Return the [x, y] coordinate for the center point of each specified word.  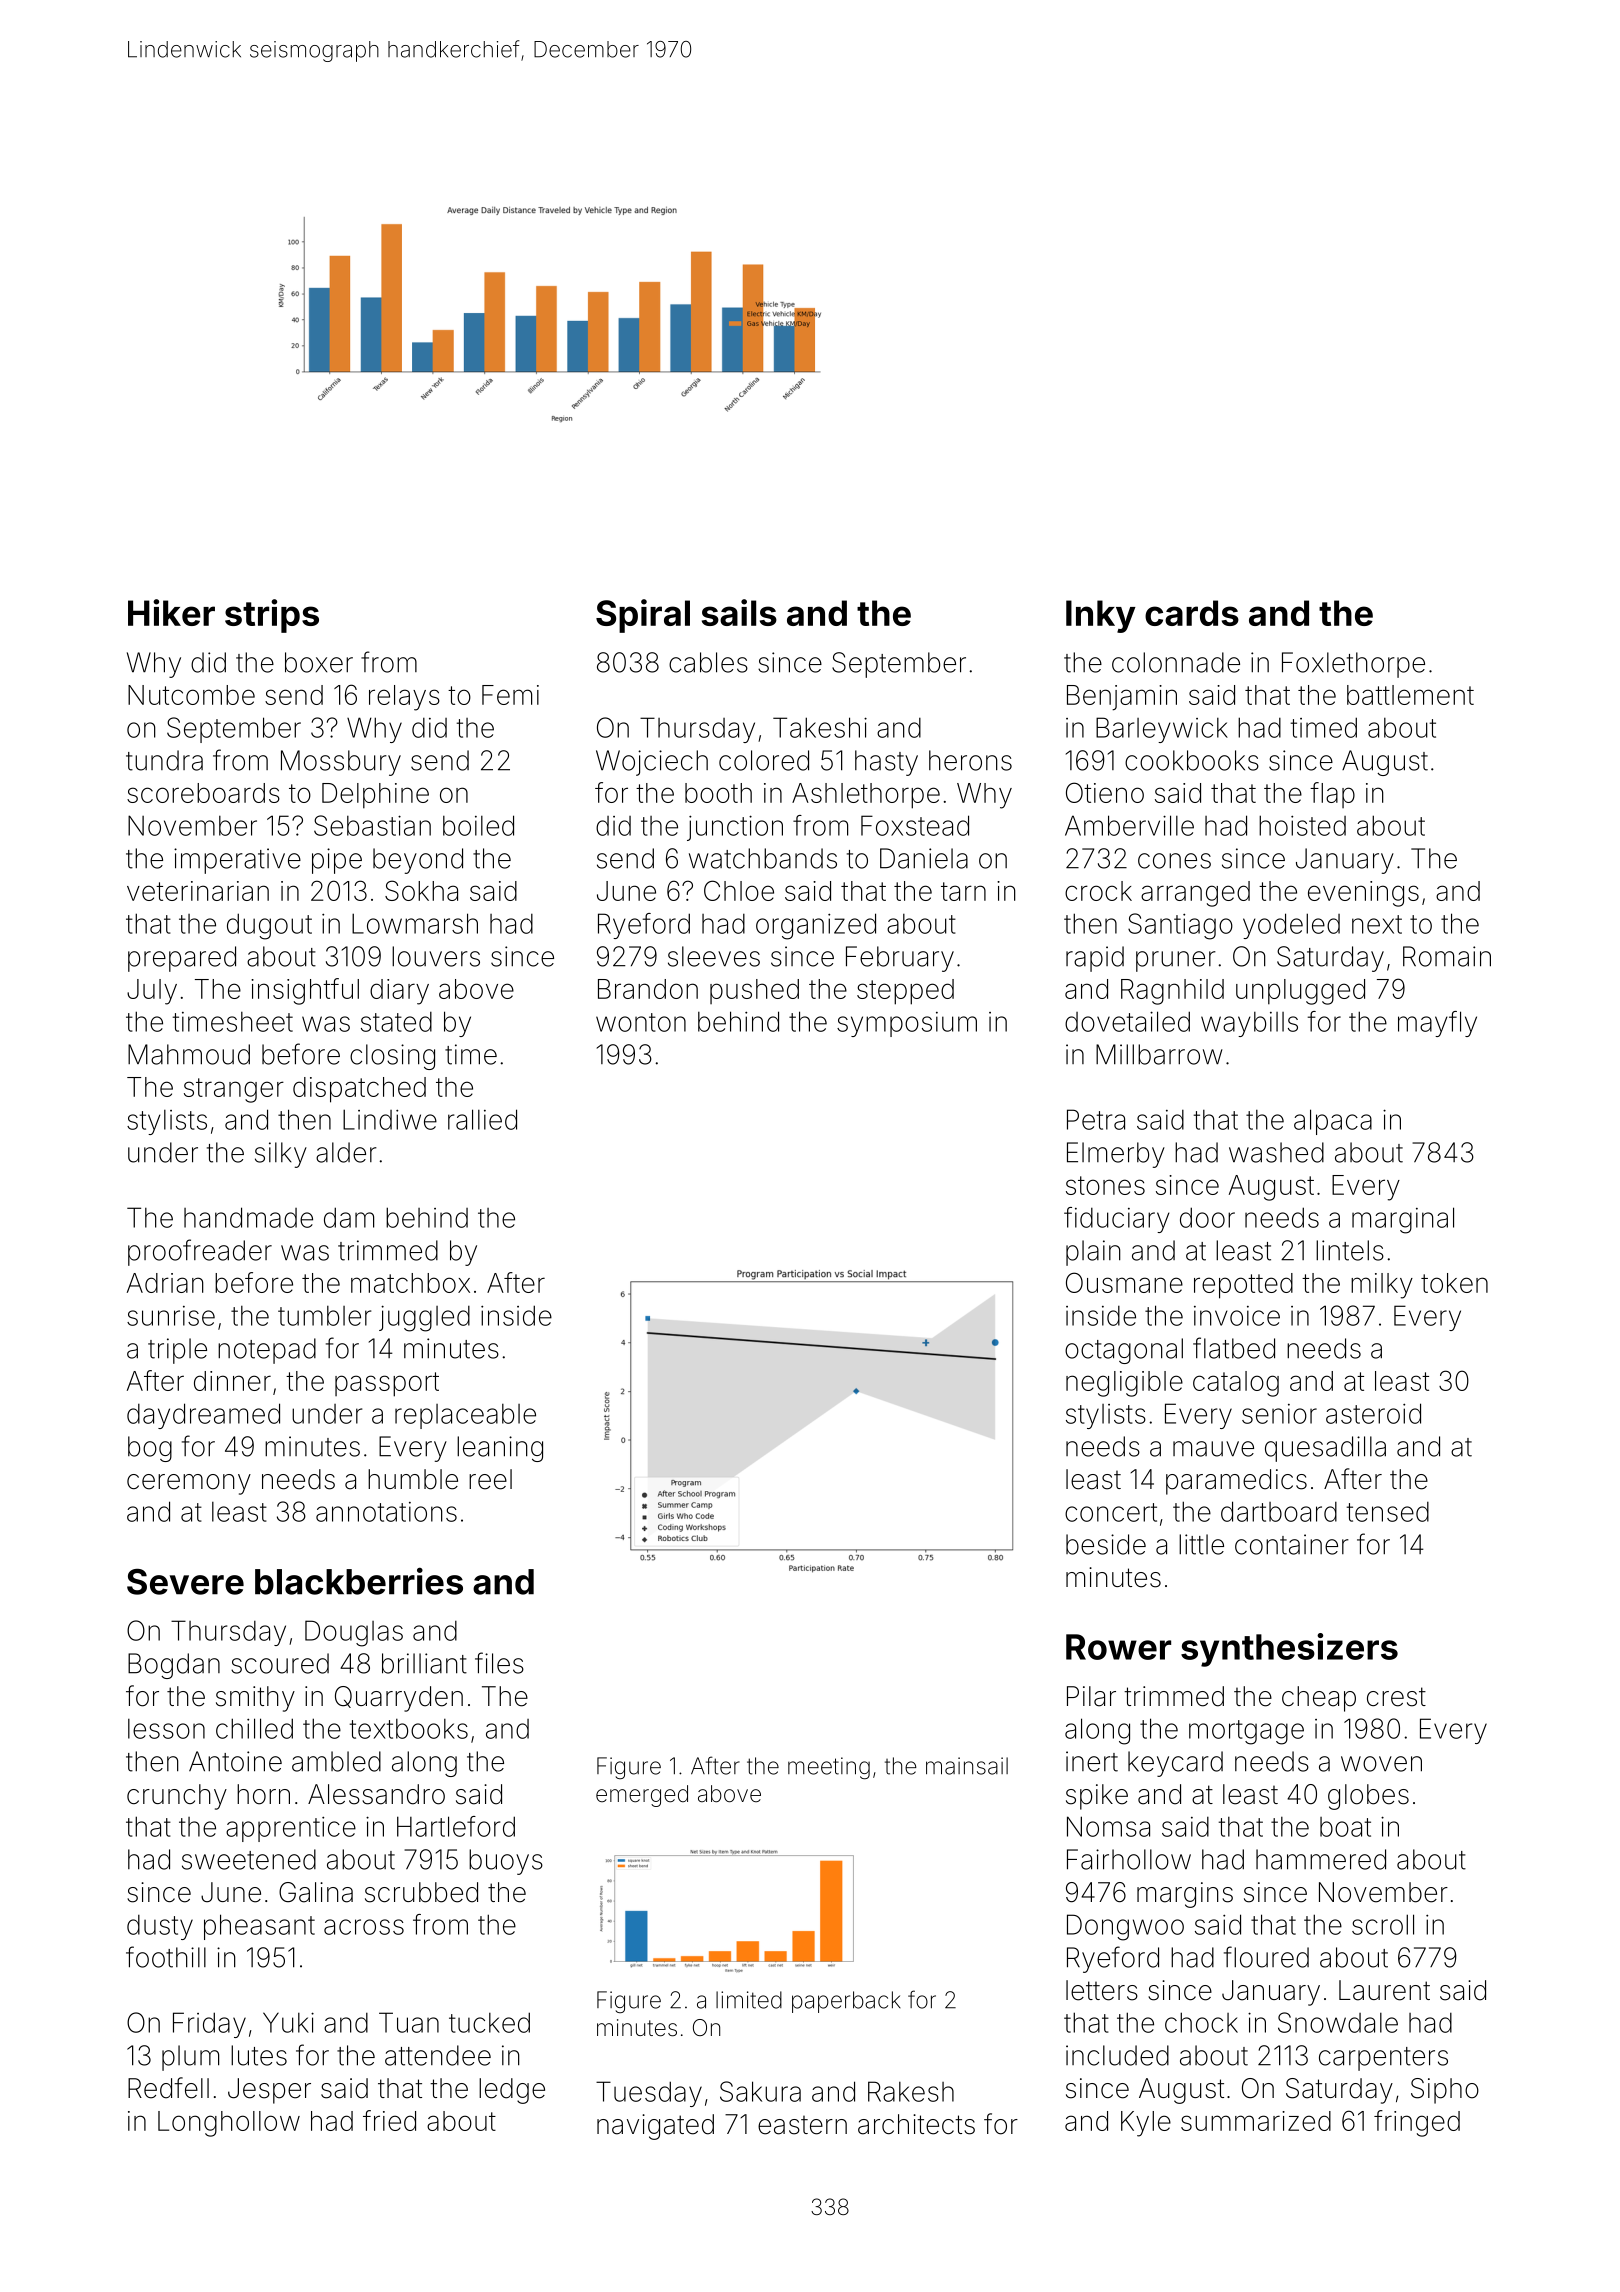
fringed [1417, 2123]
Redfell [168, 2088]
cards [1192, 613]
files [499, 1663]
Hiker [171, 612]
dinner [232, 1381]
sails [739, 612]
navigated [655, 2127]
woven [1381, 1764]
